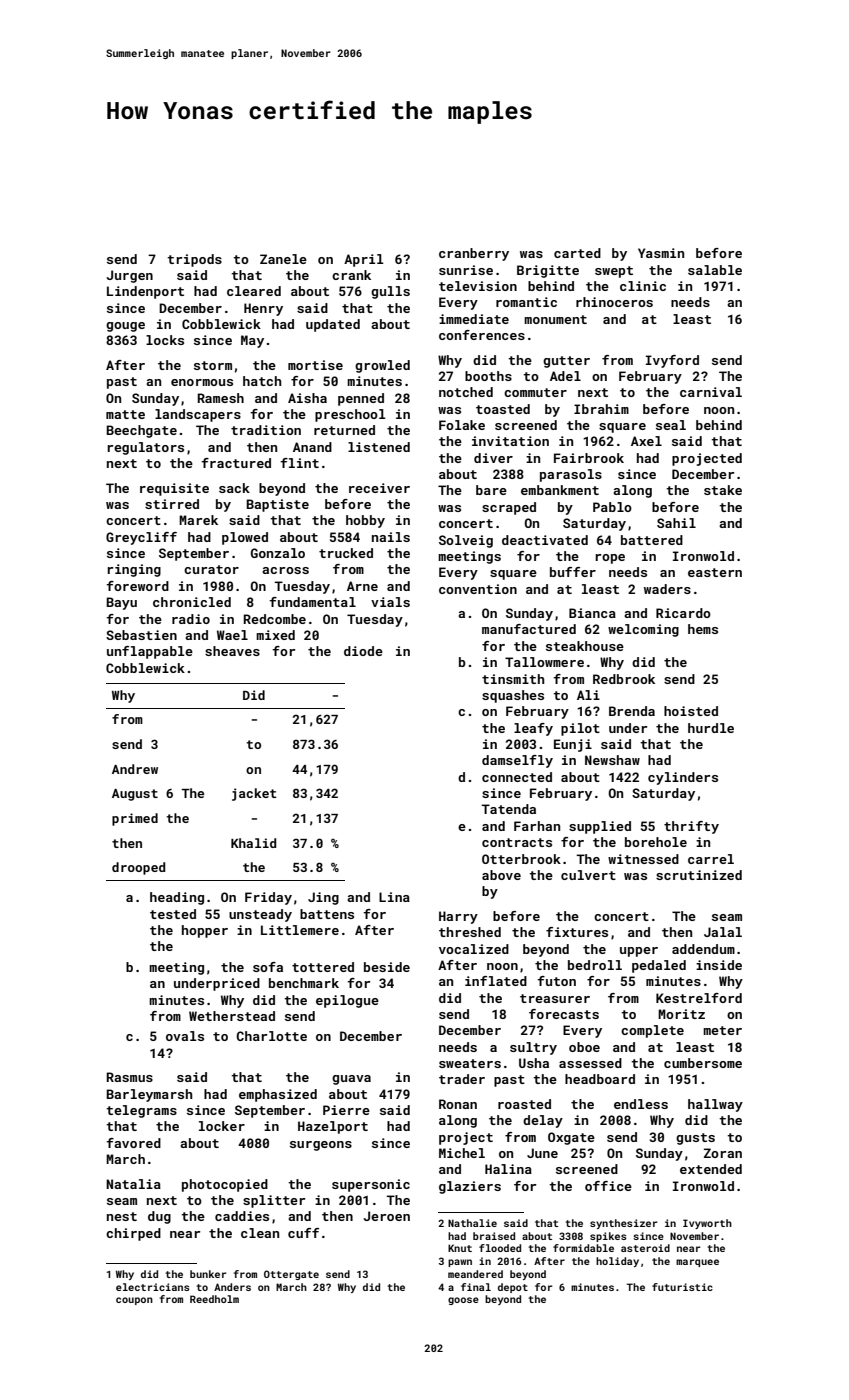 Image resolution: width=849 pixels, height=1400 pixels. I want to click on notched, so click(466, 392).
